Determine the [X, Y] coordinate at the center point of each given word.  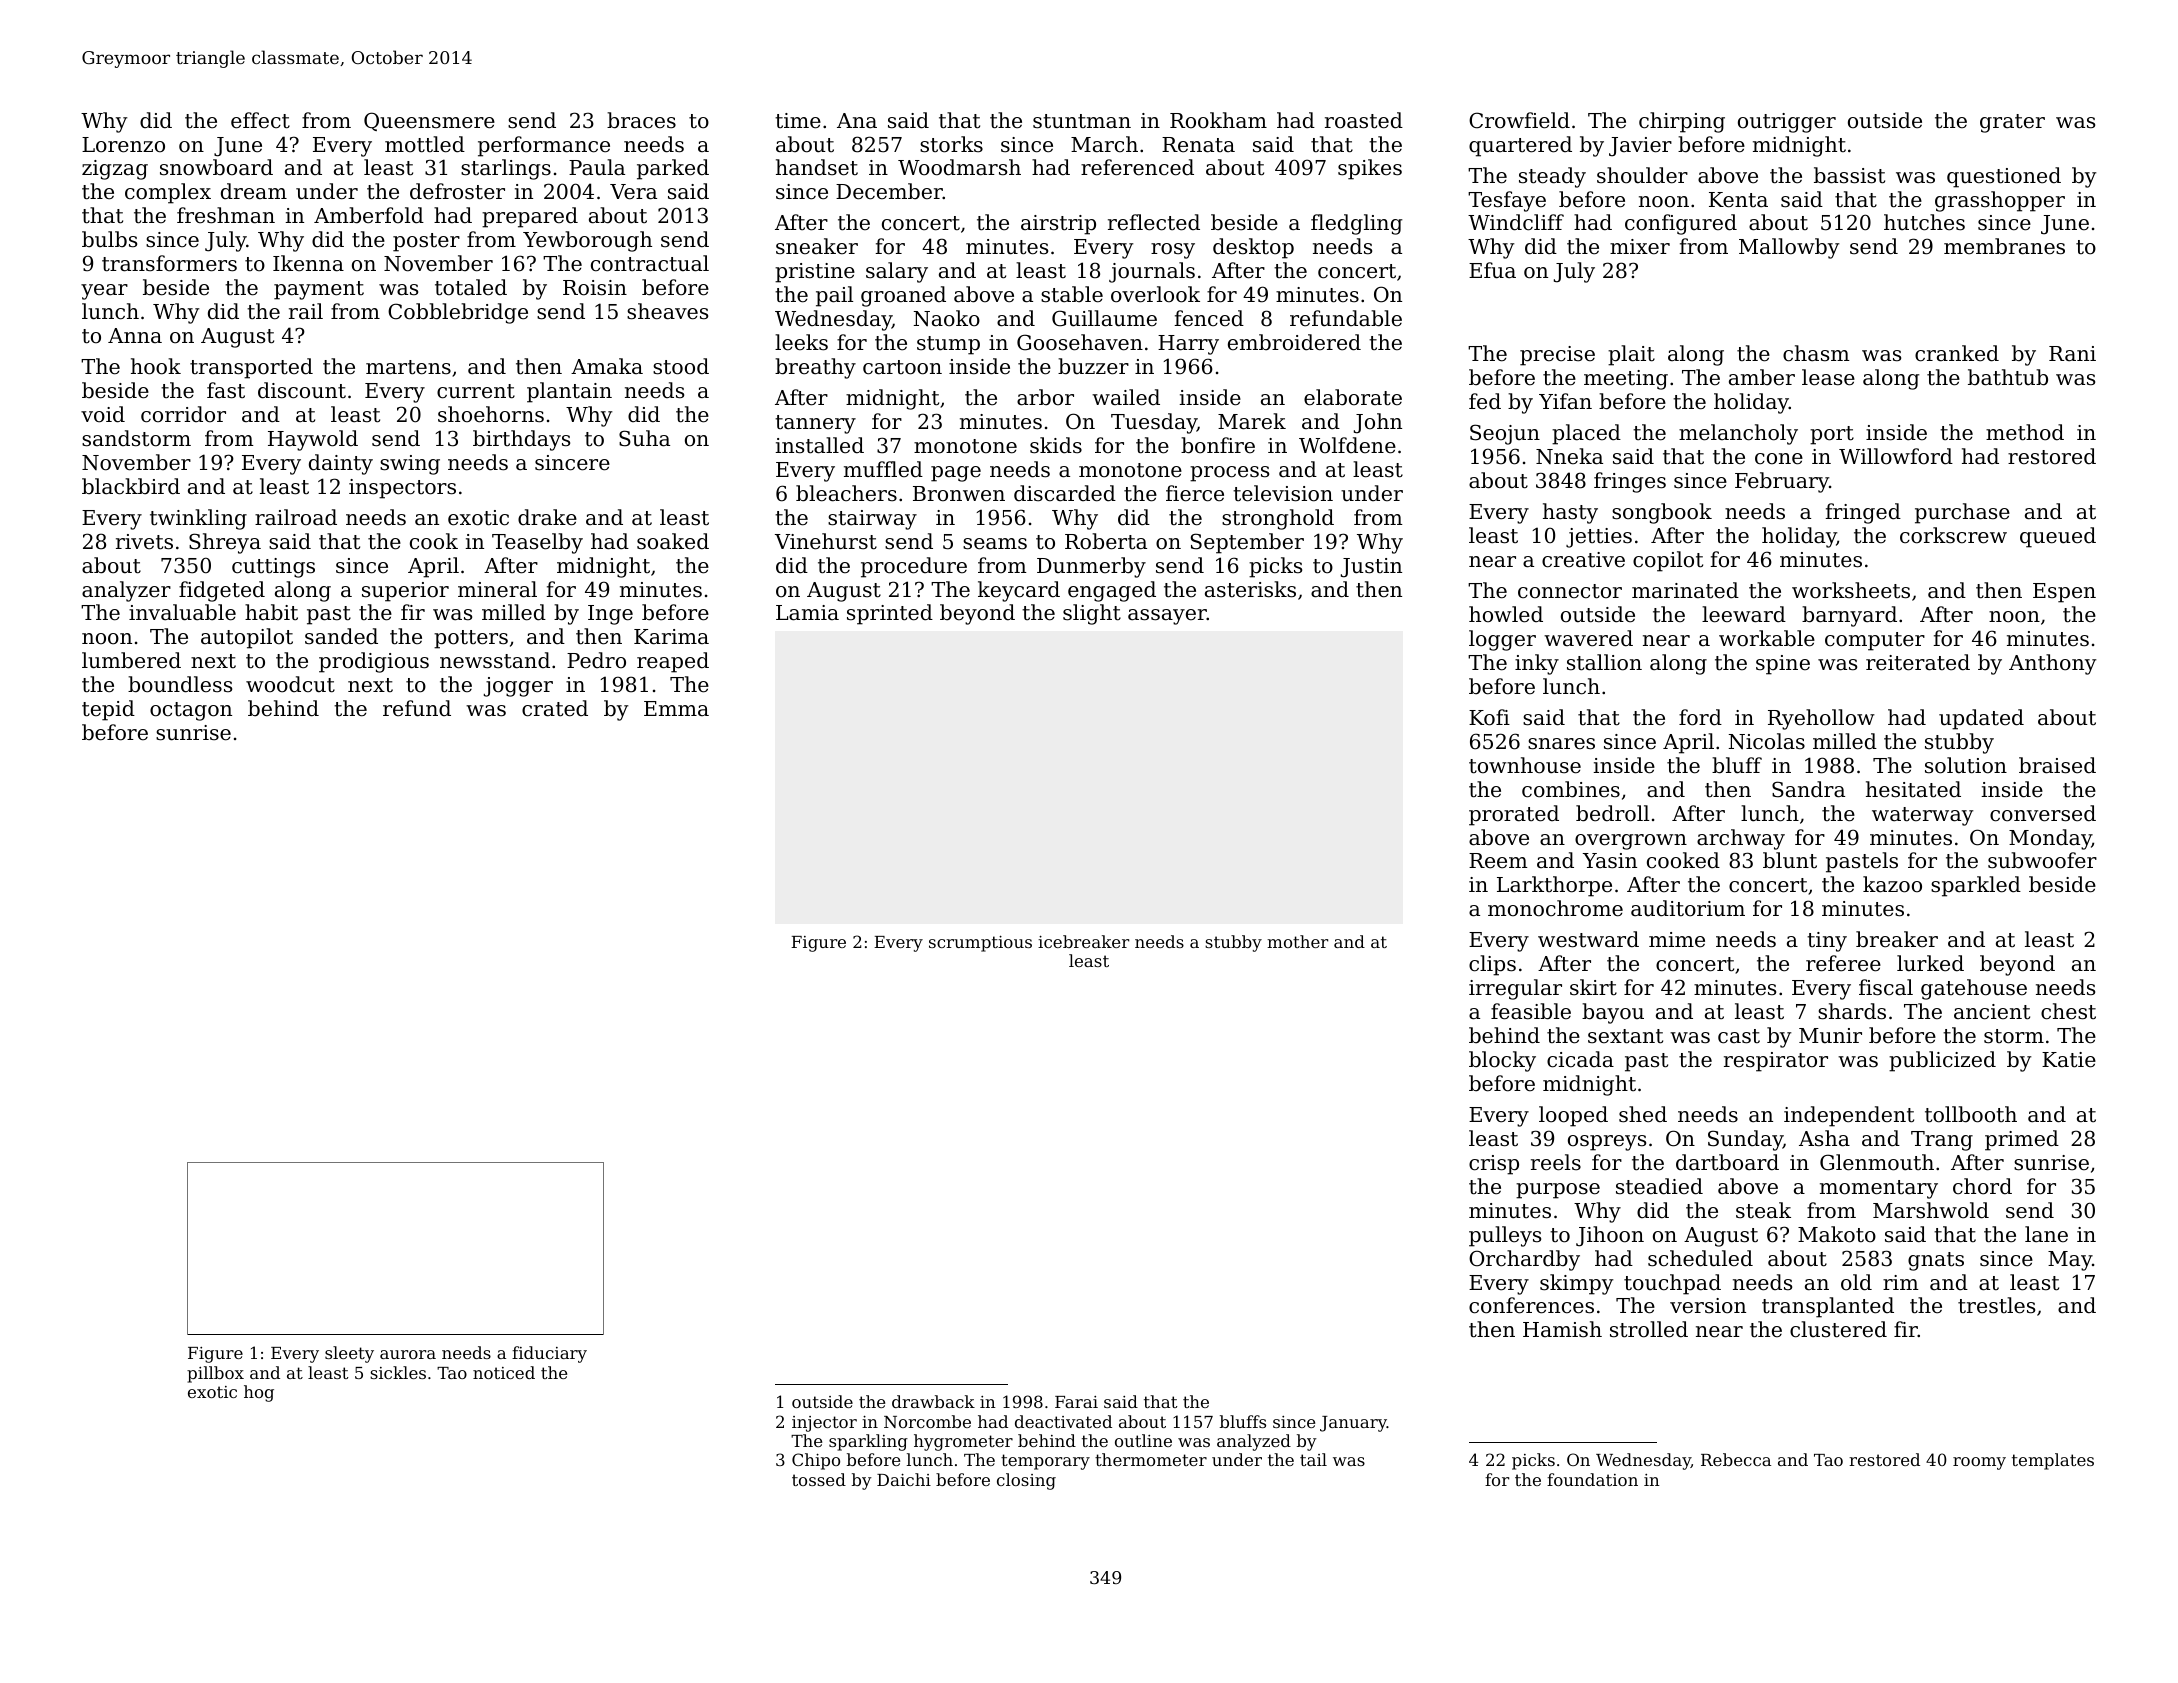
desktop [1253, 248]
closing [1026, 1481]
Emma [676, 708]
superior [405, 592]
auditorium [1688, 908]
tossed [819, 1479]
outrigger [1787, 123]
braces [641, 120]
